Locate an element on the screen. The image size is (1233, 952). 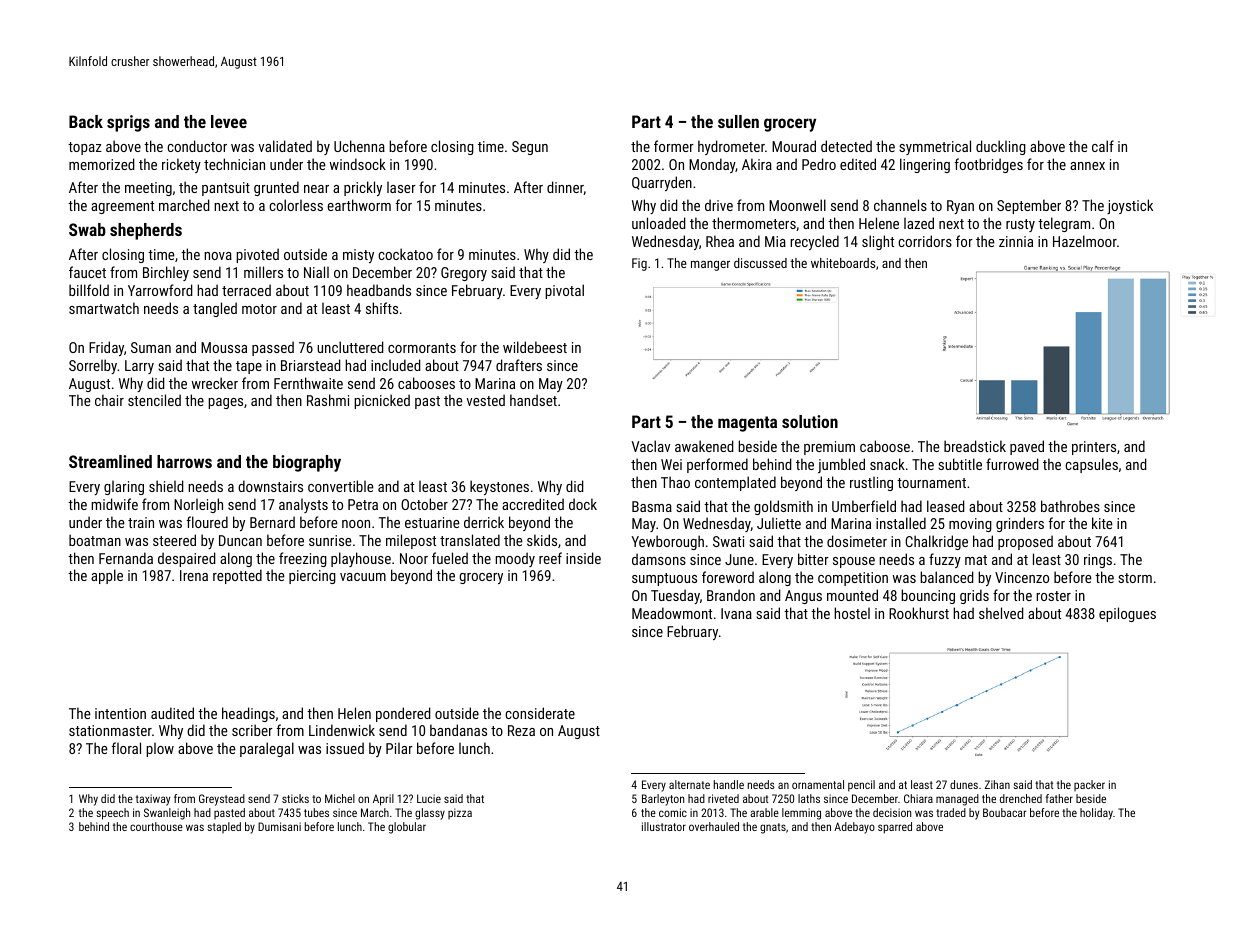
levee is located at coordinates (229, 121).
